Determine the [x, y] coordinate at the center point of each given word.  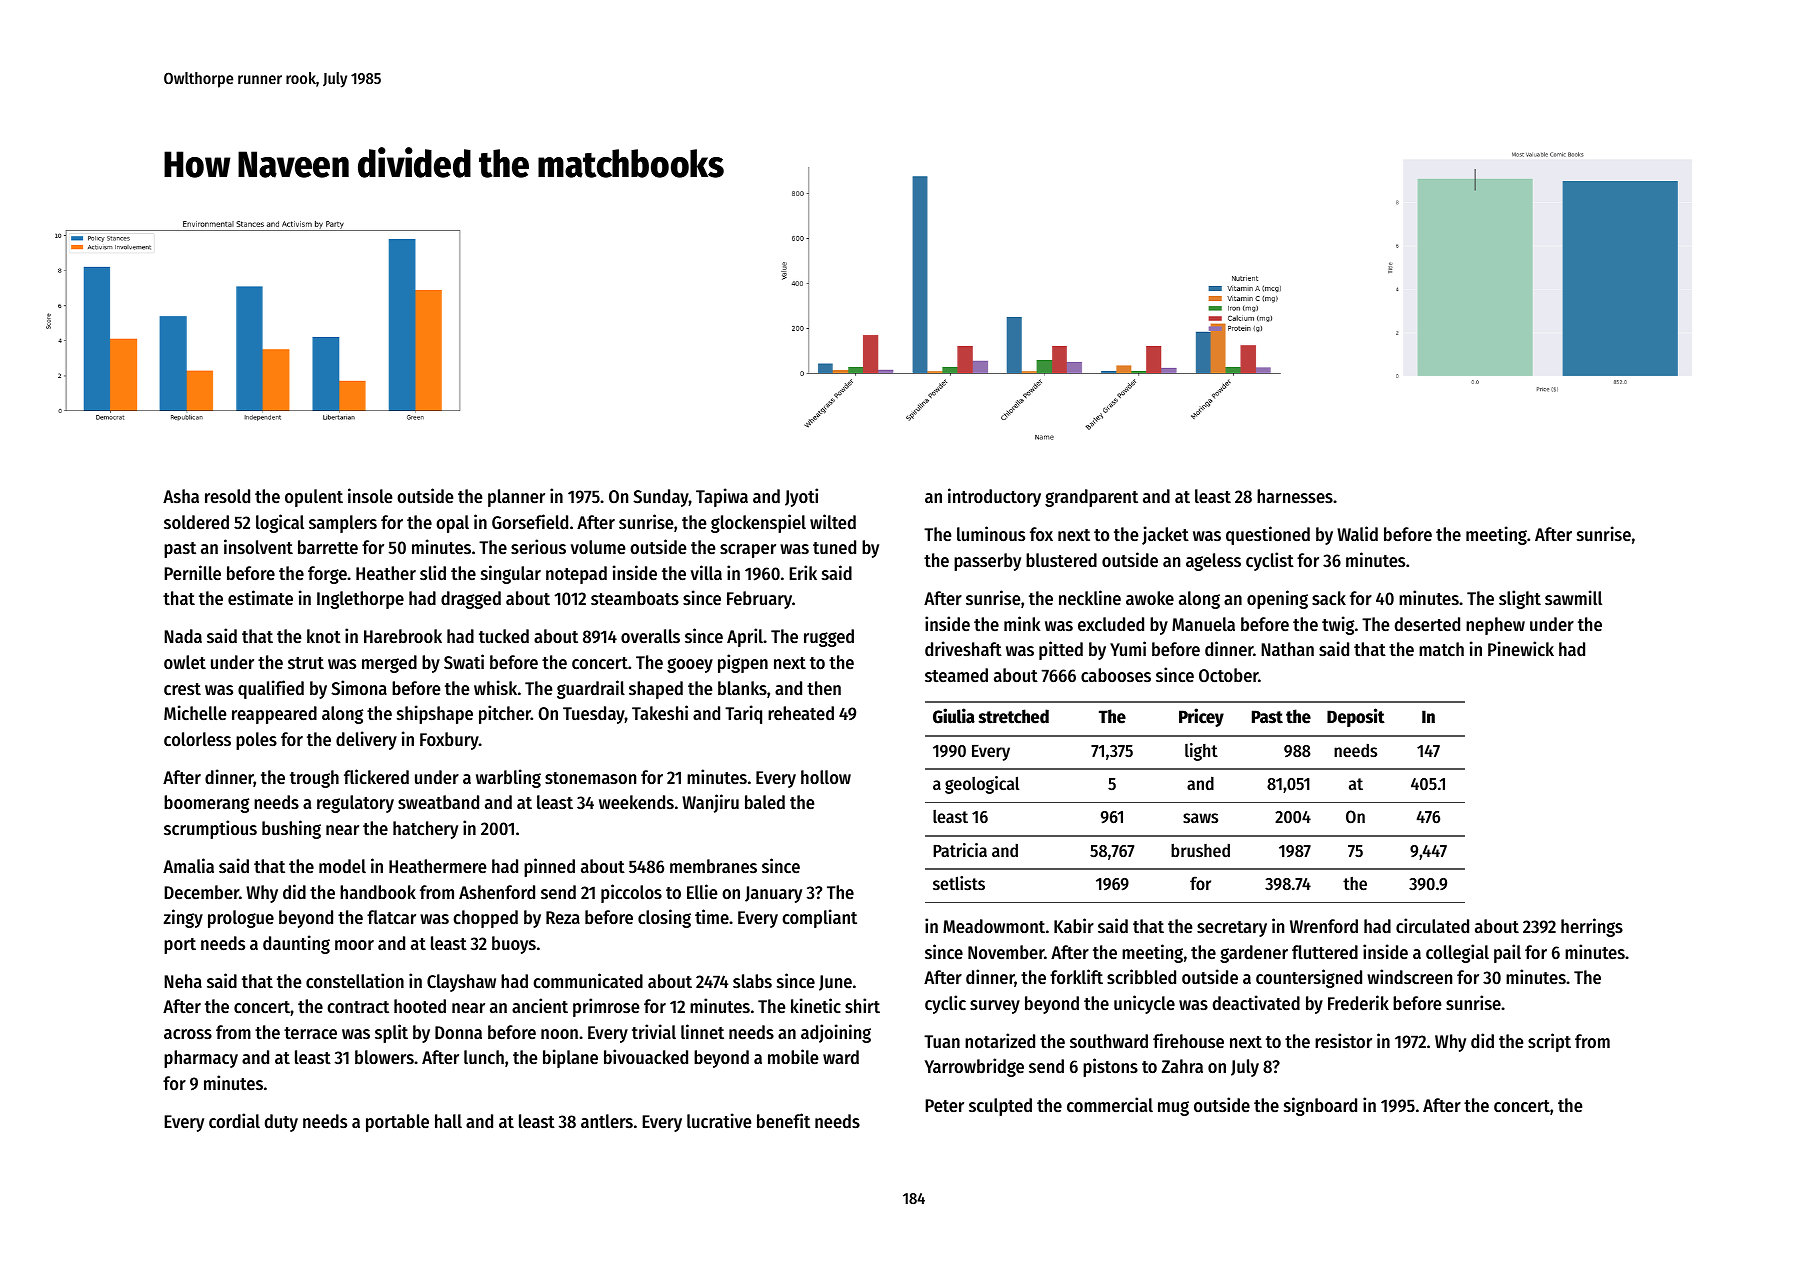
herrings [1592, 927]
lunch [484, 1057]
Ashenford [497, 892]
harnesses [1295, 496]
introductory [994, 497]
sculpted [1000, 1107]
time [712, 916]
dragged [471, 600]
